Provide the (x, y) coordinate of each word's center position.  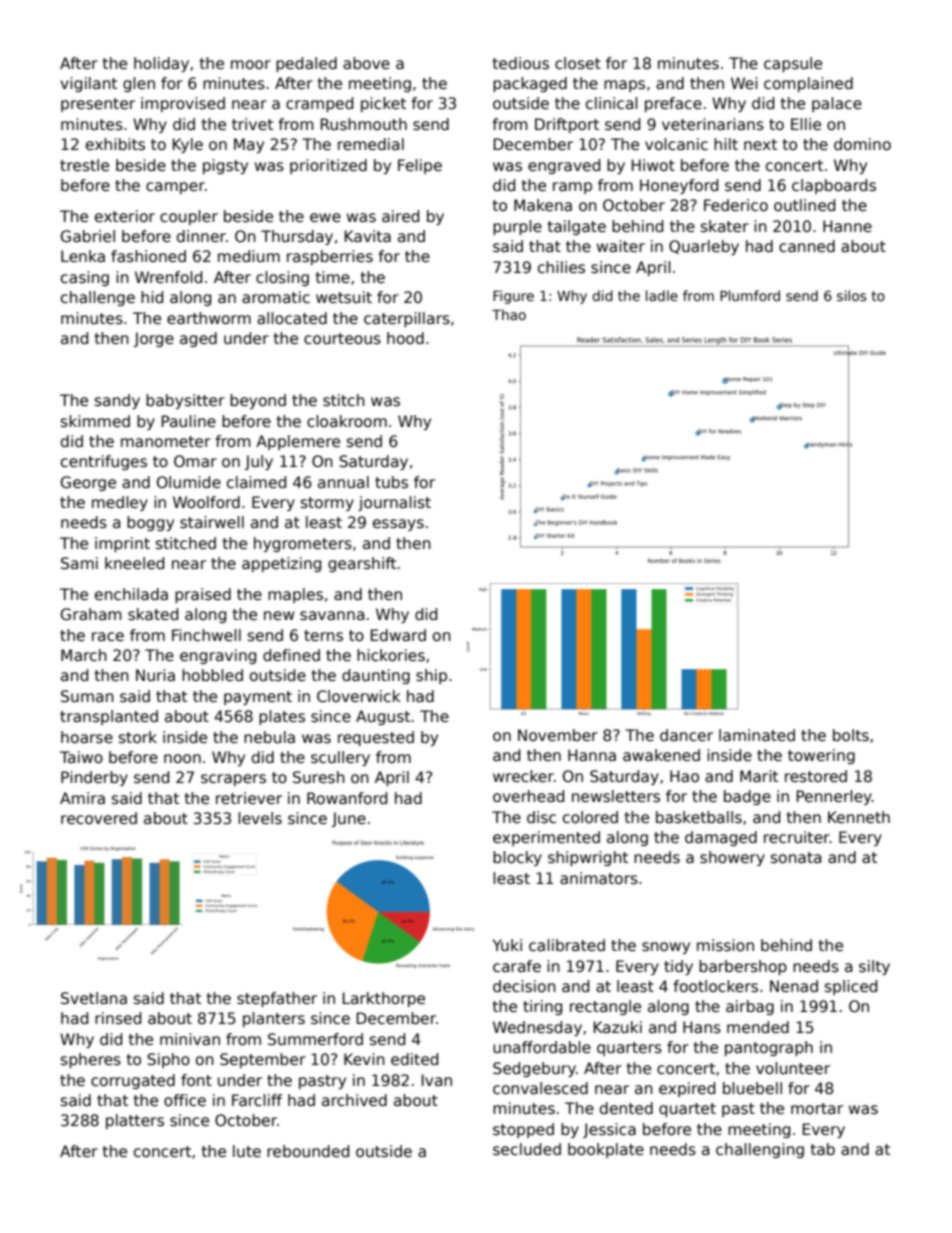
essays (398, 525)
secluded (527, 1149)
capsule (793, 64)
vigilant (88, 84)
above (366, 63)
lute (247, 1151)
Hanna (592, 755)
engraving (218, 656)
